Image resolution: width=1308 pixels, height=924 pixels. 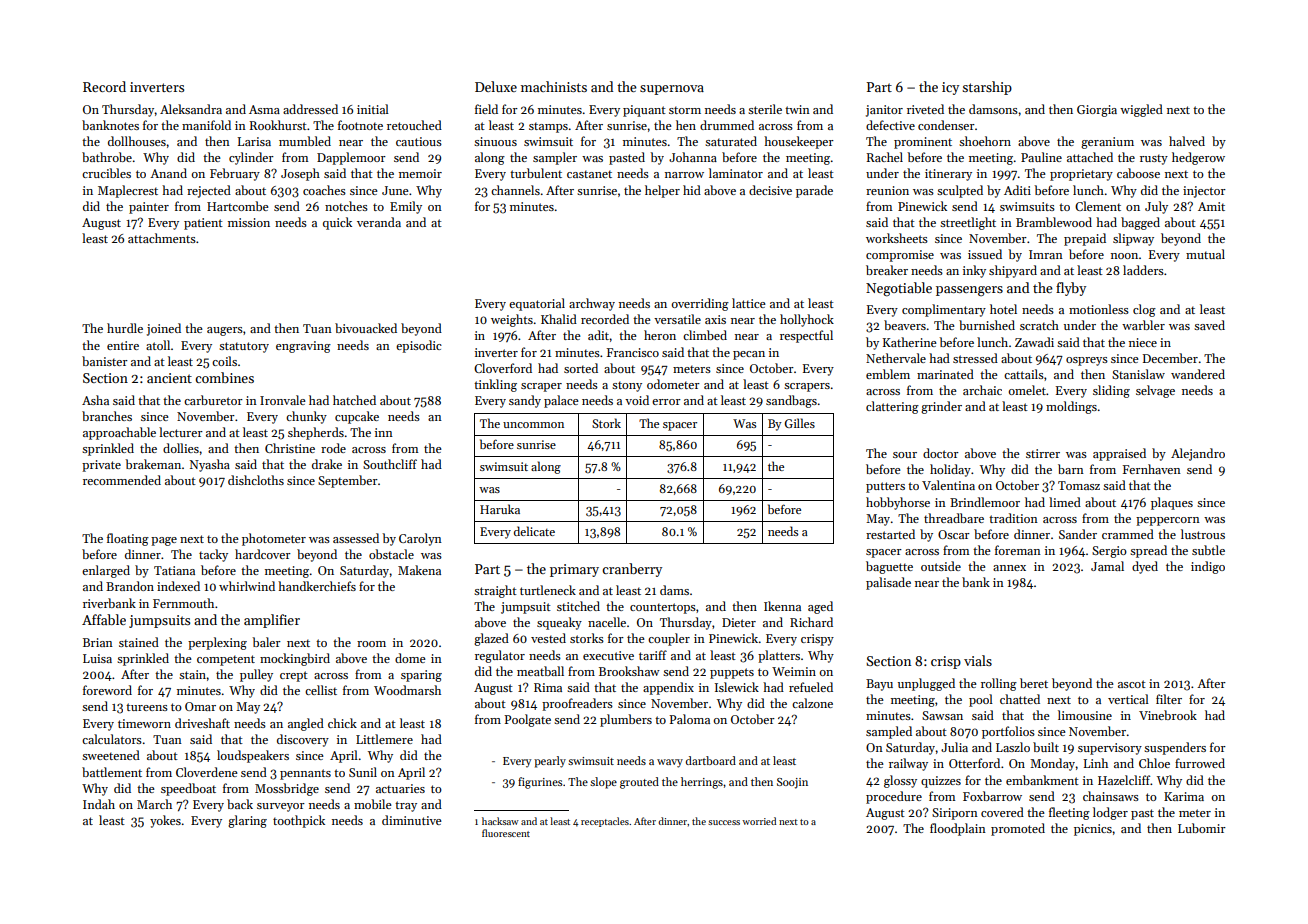 What do you see at coordinates (165, 821) in the document?
I see `yokes` at bounding box center [165, 821].
